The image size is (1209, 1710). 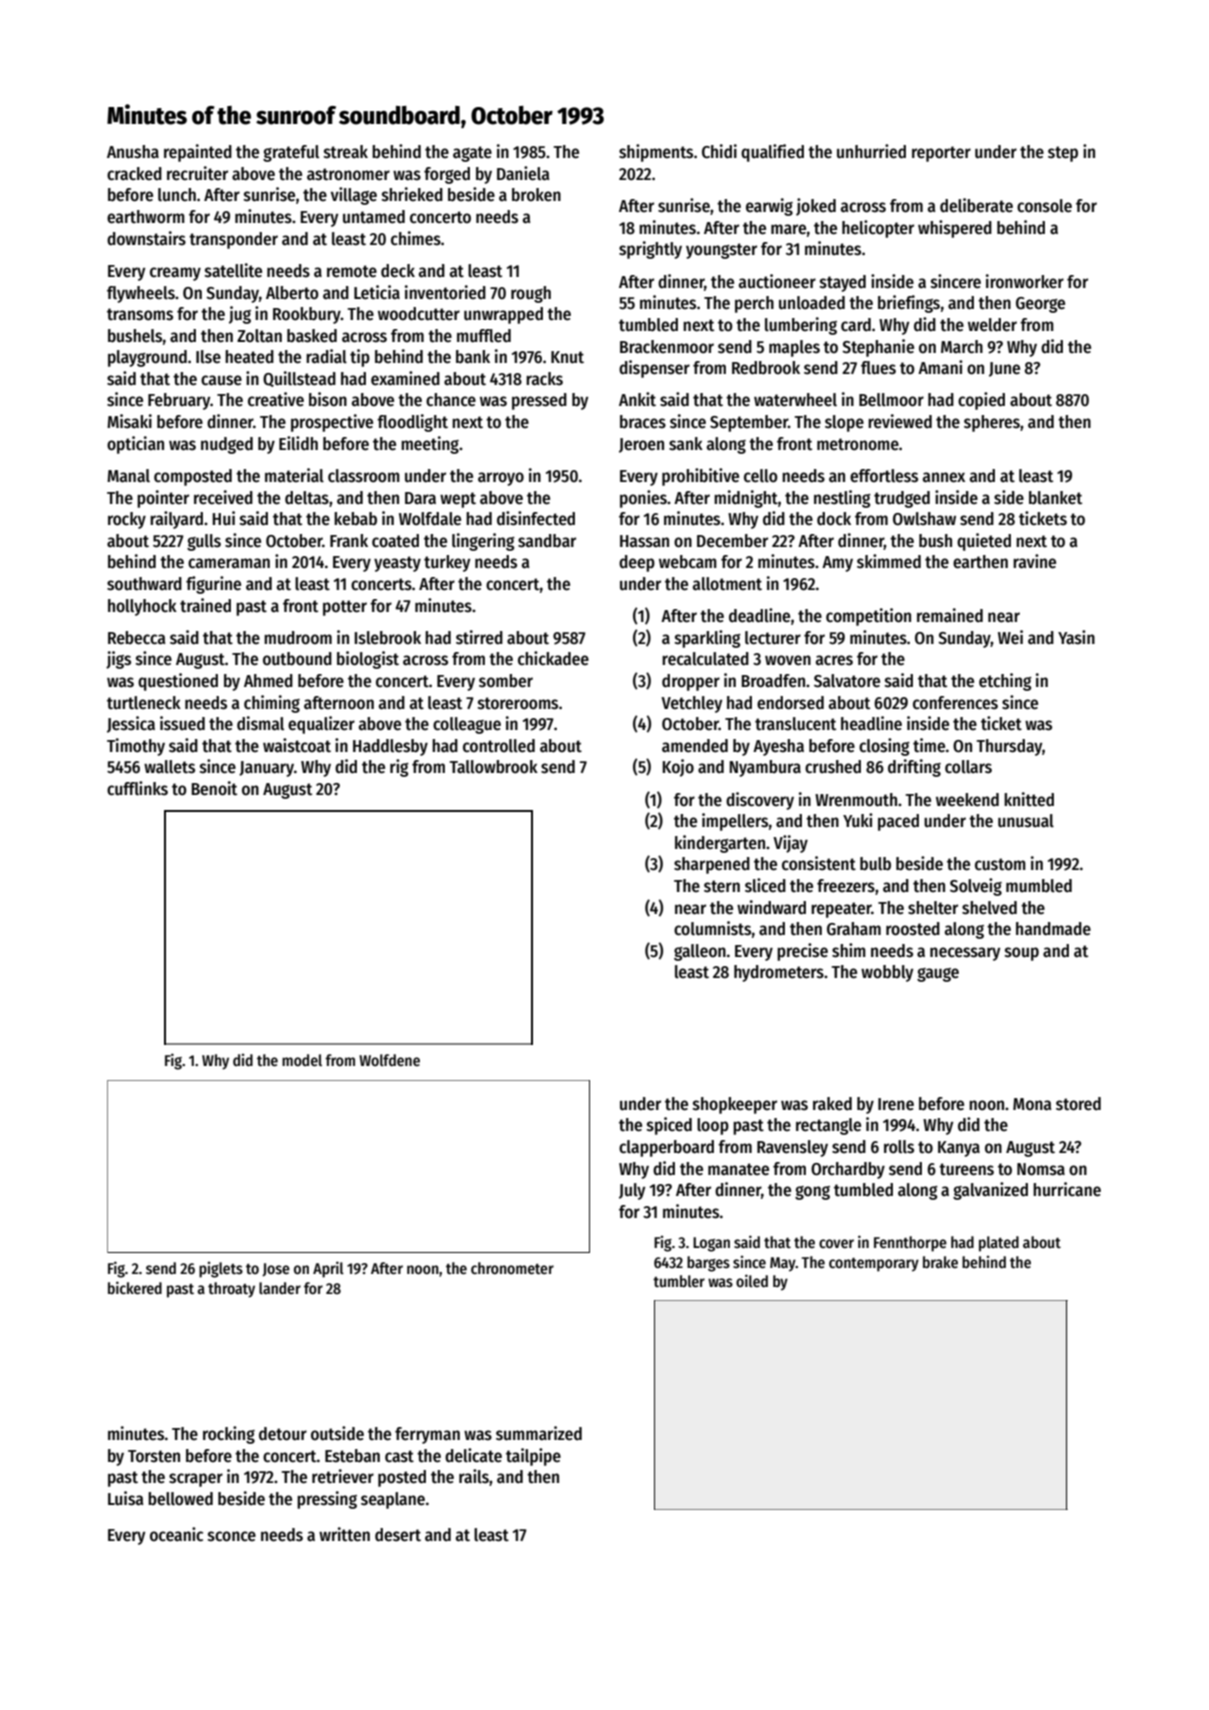 I want to click on Eilidh, so click(x=298, y=443).
